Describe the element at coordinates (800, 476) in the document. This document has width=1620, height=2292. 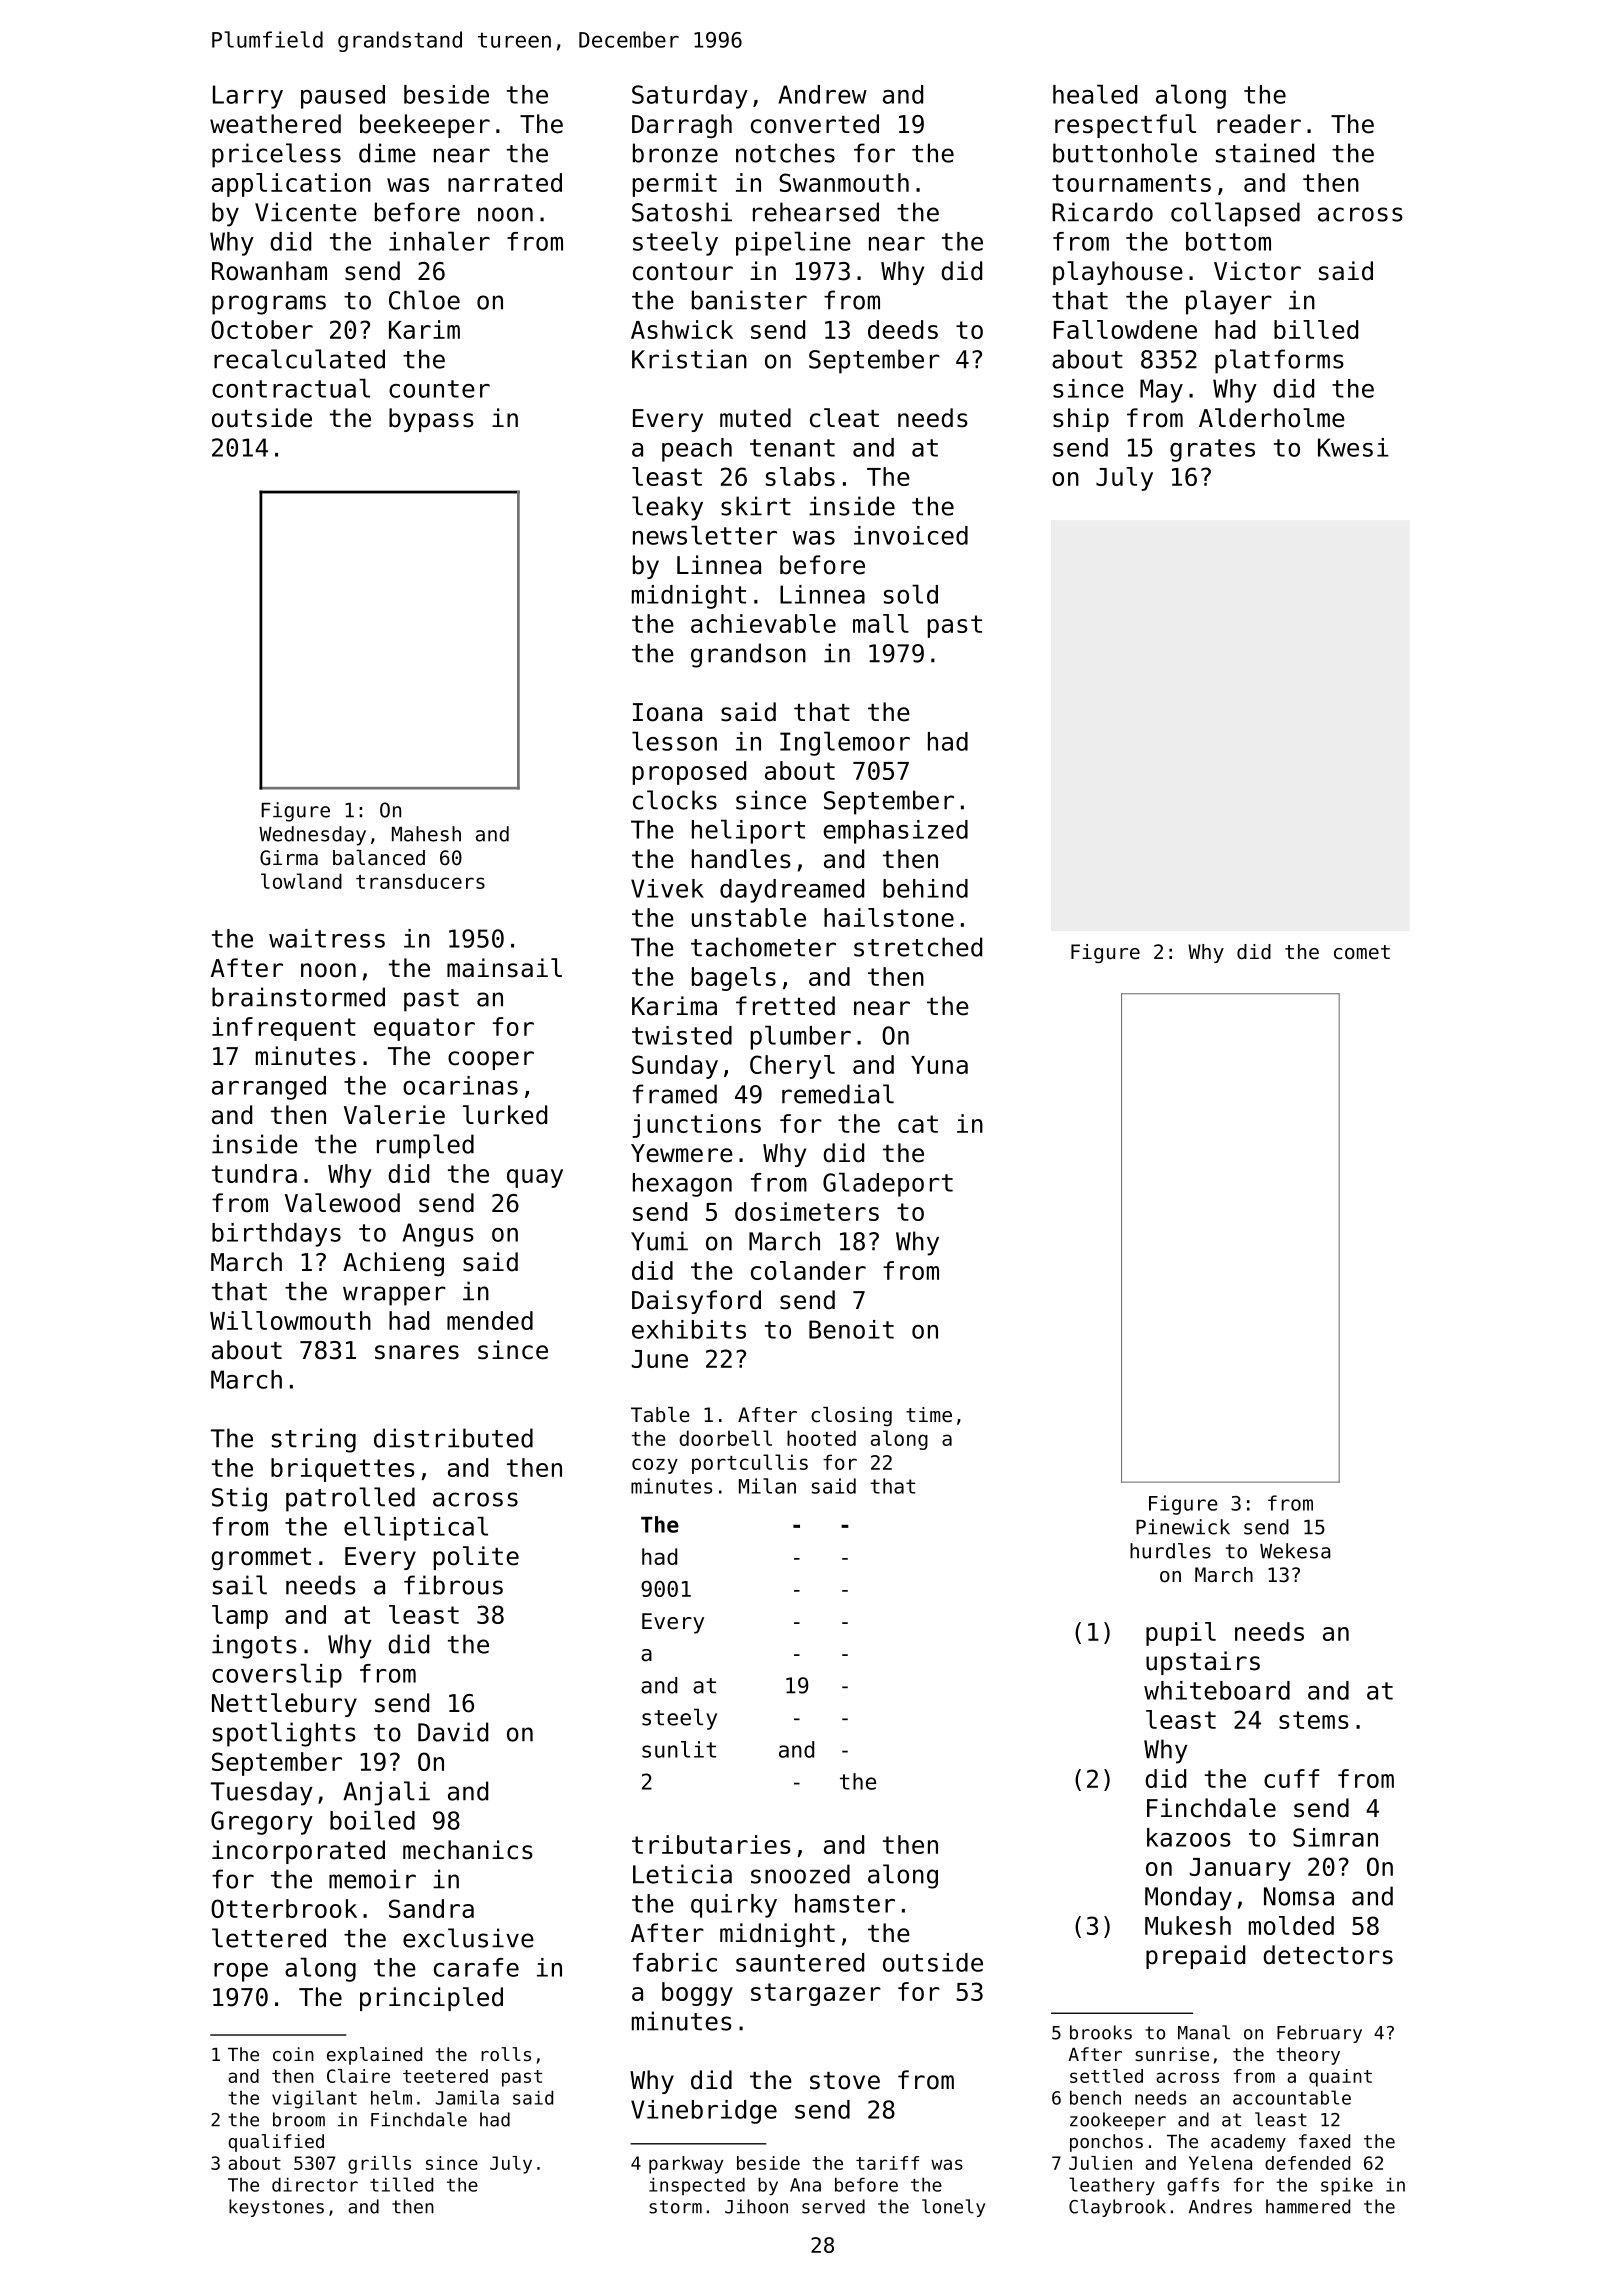
I see `slabs` at that location.
